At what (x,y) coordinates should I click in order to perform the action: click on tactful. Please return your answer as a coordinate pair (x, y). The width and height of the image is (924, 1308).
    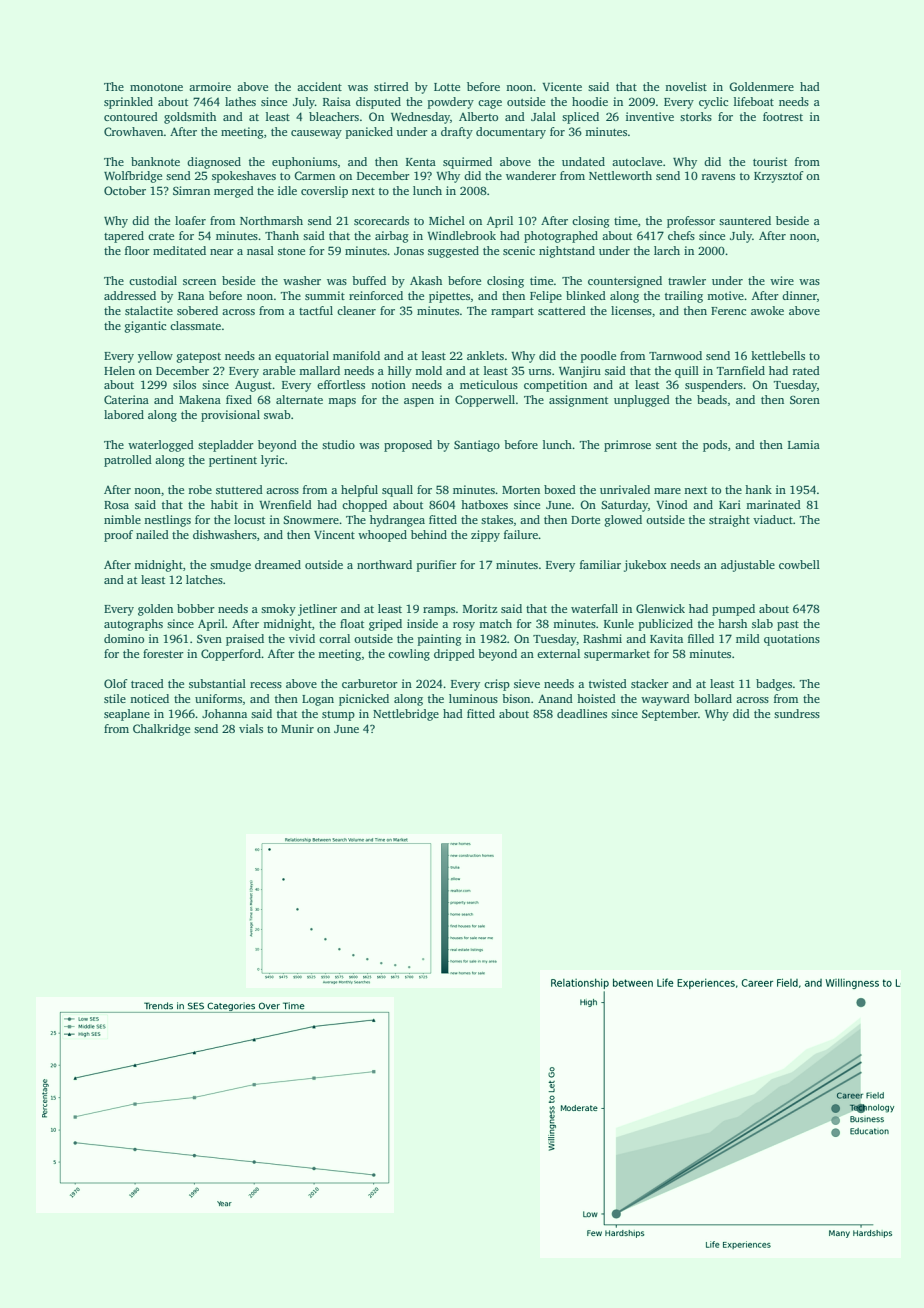
    Looking at the image, I should click on (316, 310).
